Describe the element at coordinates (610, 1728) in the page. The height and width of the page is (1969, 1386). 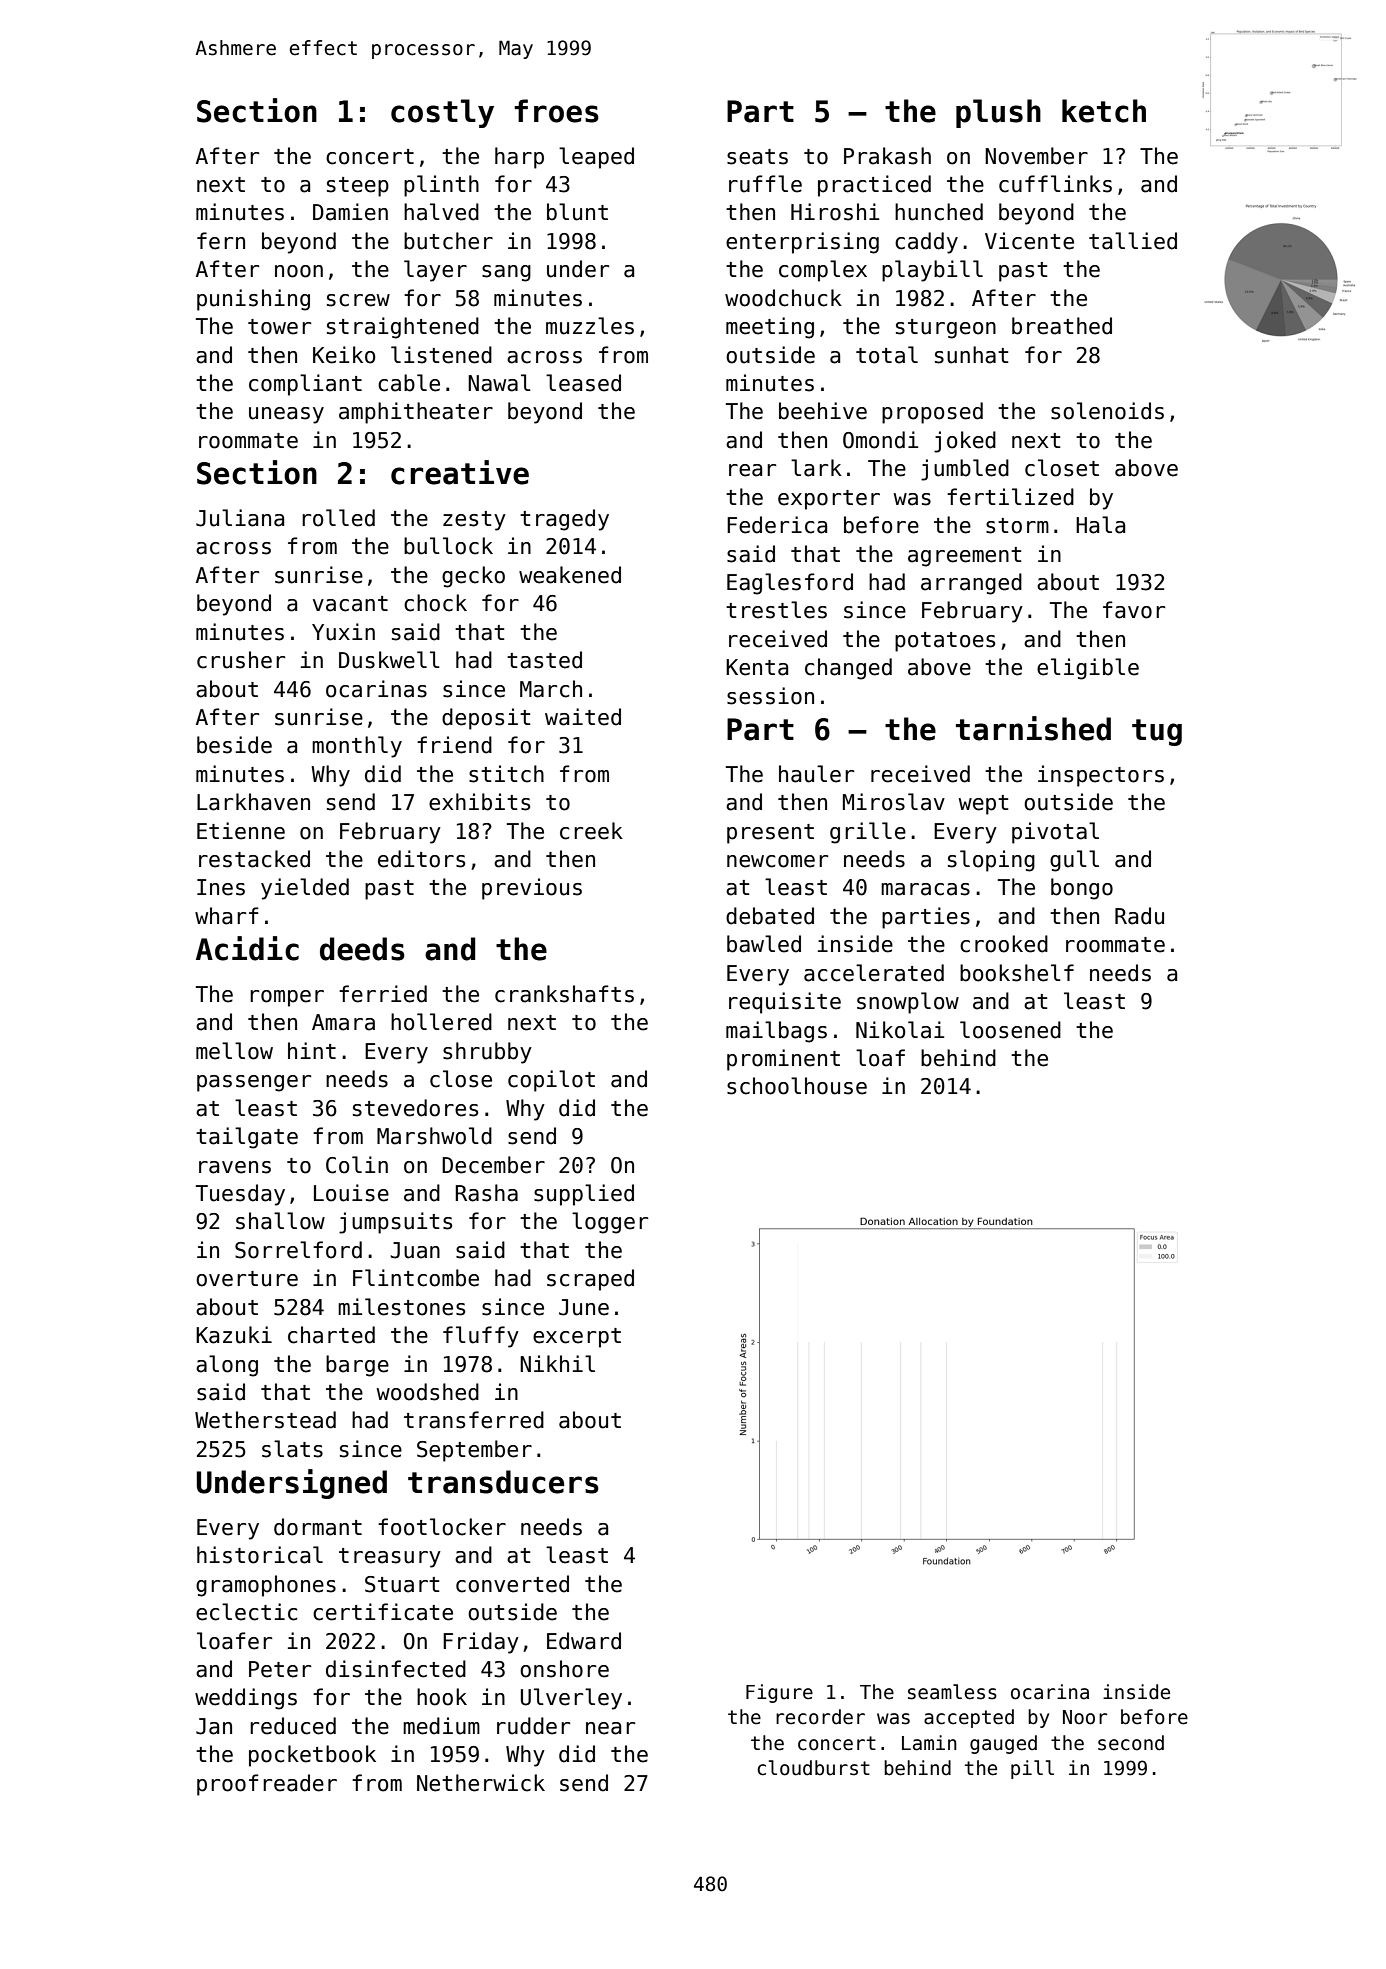
I see `near` at that location.
